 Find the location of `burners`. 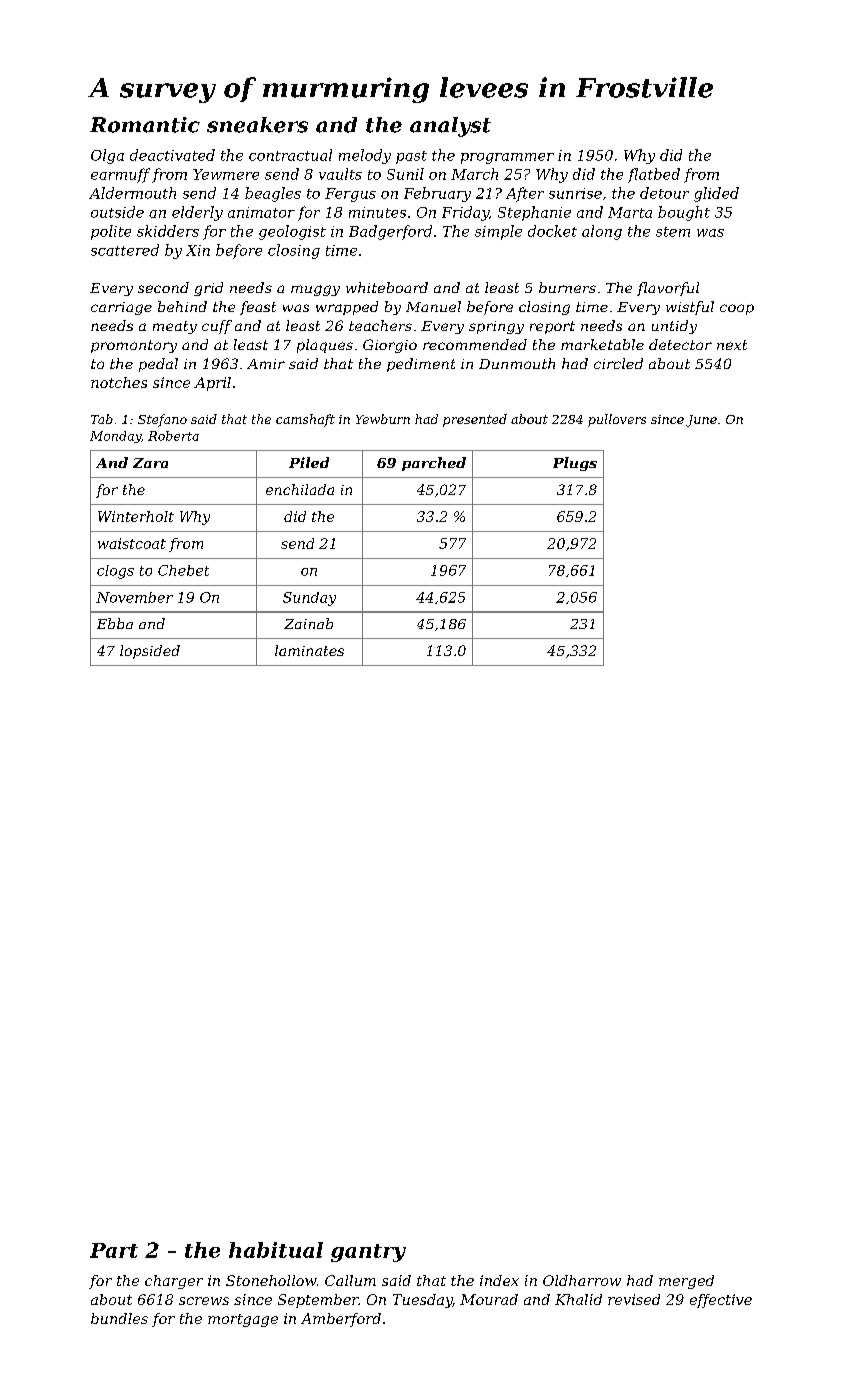

burners is located at coordinates (567, 287).
